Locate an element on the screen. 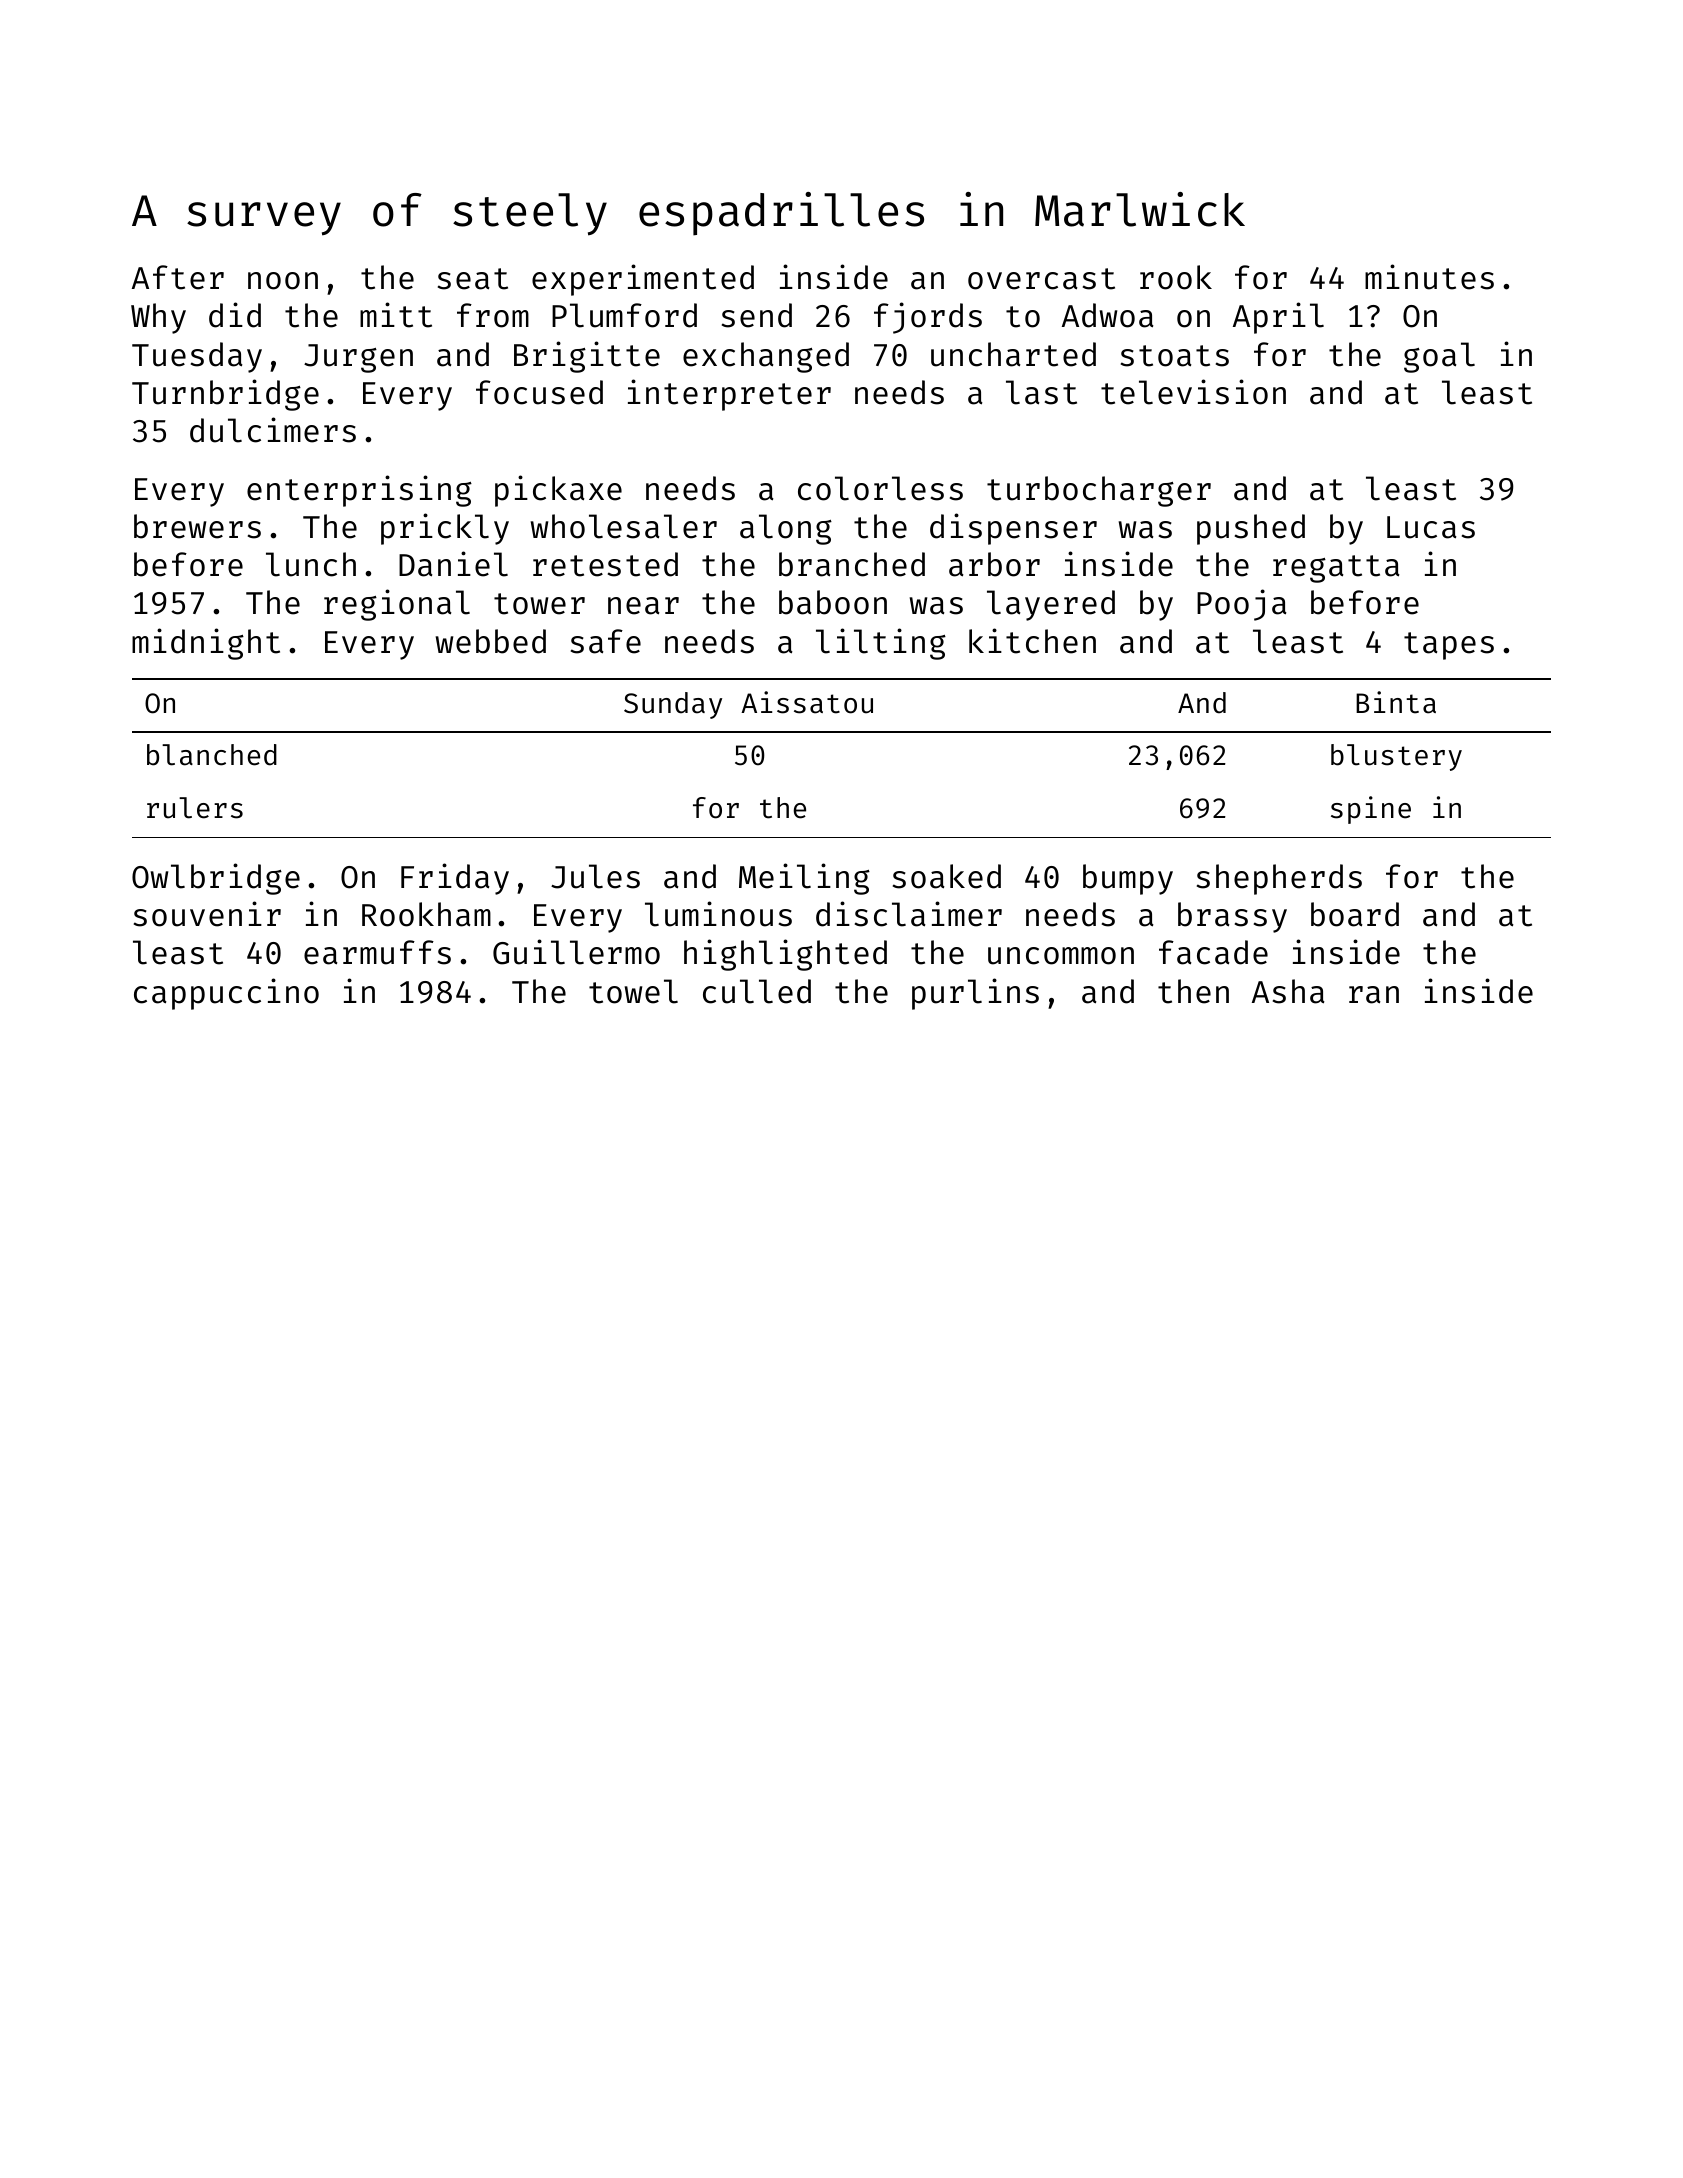 Image resolution: width=1683 pixels, height=2178 pixels. overcast is located at coordinates (1041, 279).
